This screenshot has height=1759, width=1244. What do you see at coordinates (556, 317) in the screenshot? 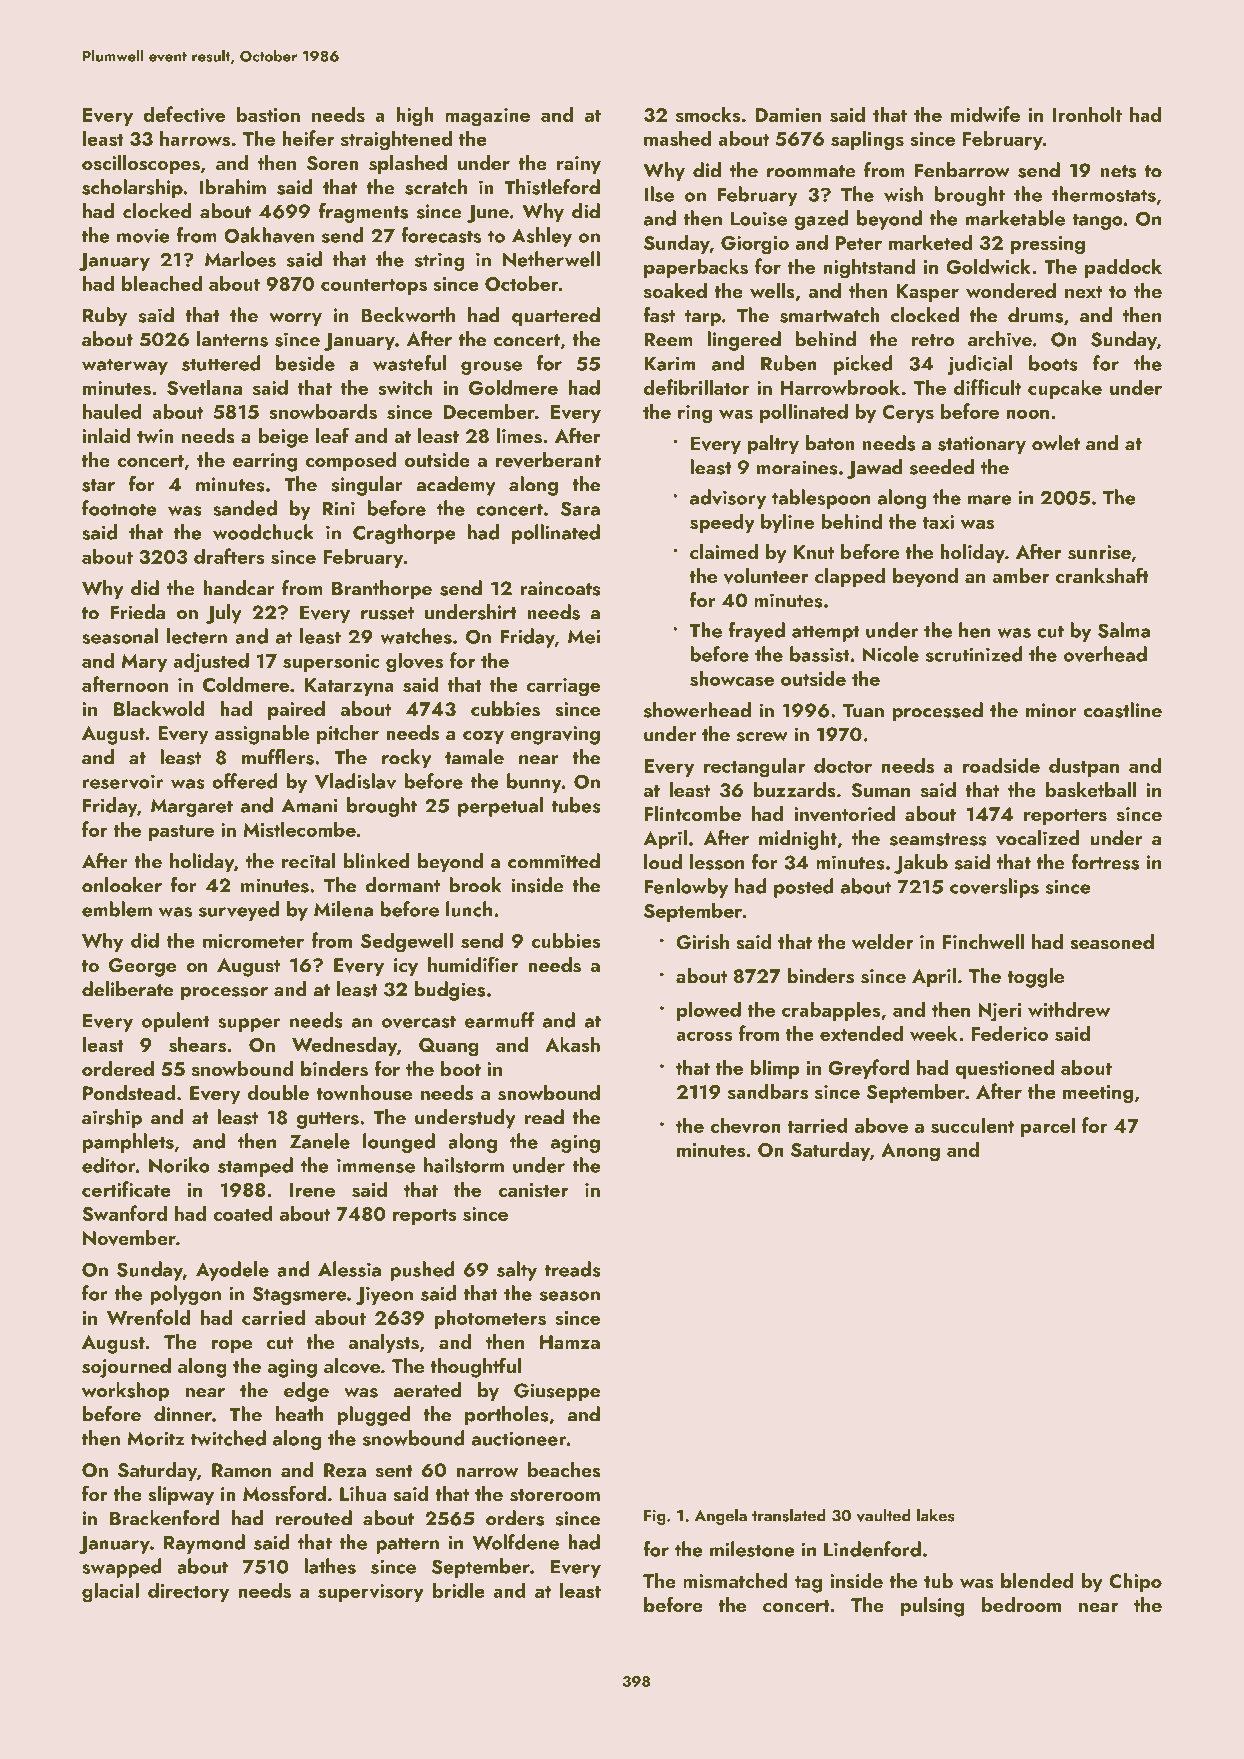
I see `quartered` at bounding box center [556, 317].
